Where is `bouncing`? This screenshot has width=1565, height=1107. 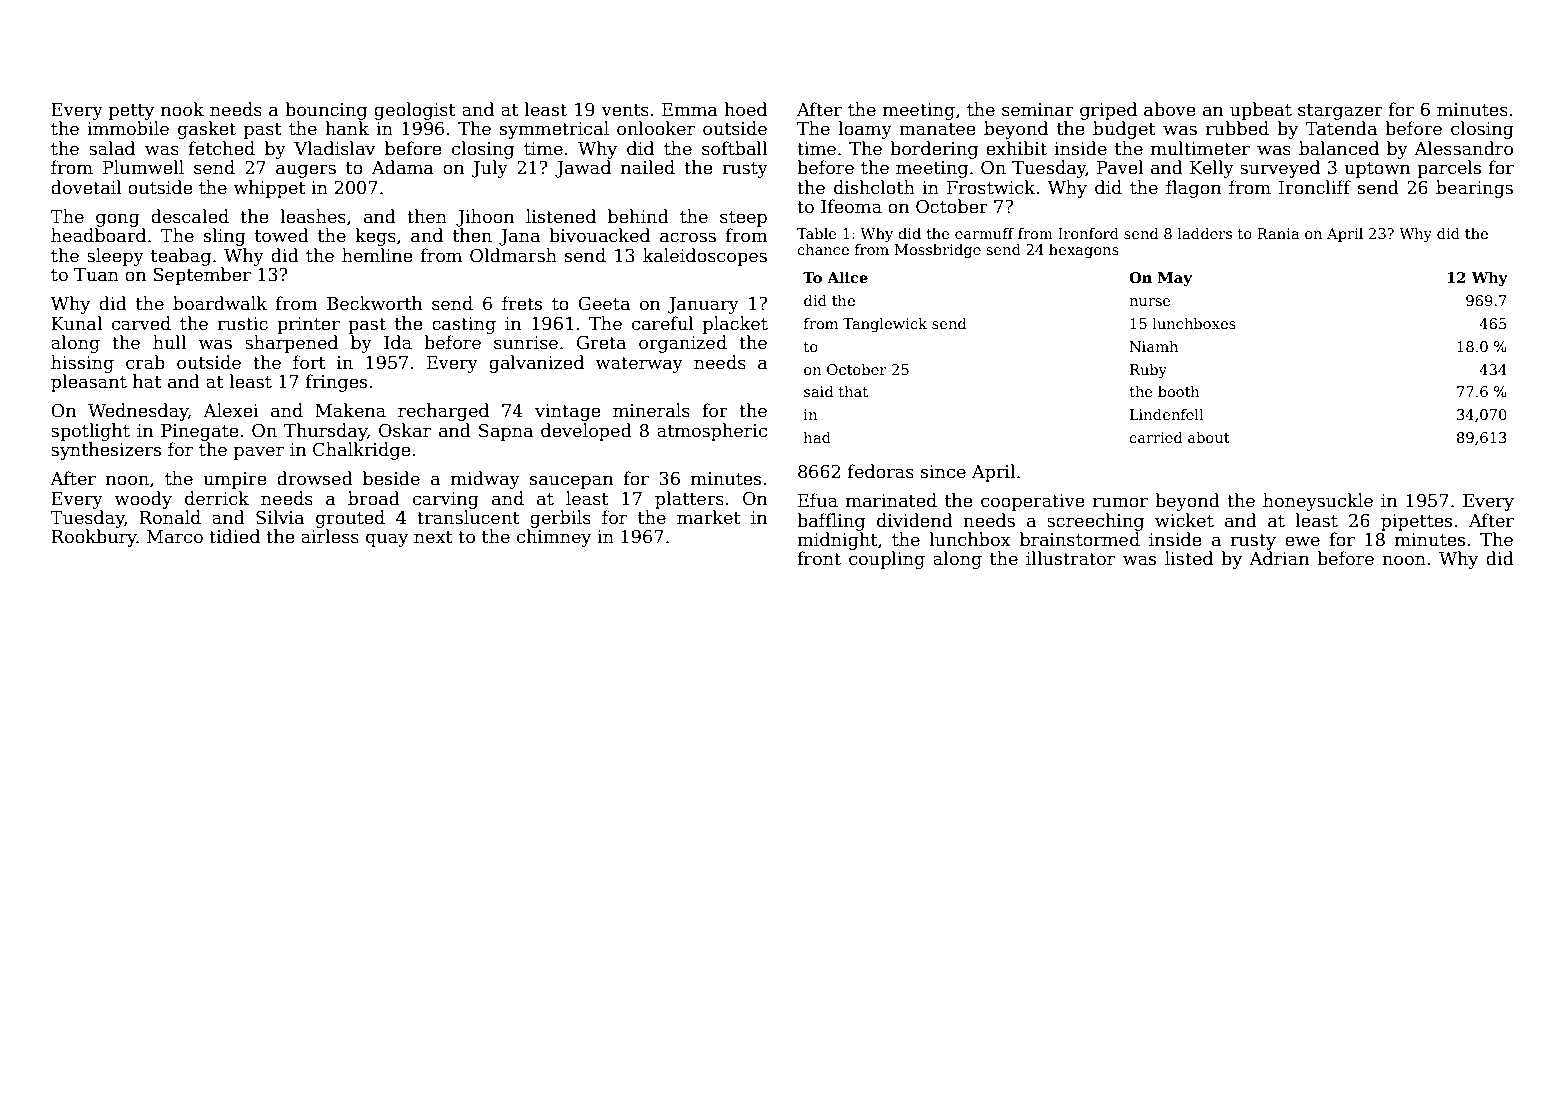
bouncing is located at coordinates (326, 111).
